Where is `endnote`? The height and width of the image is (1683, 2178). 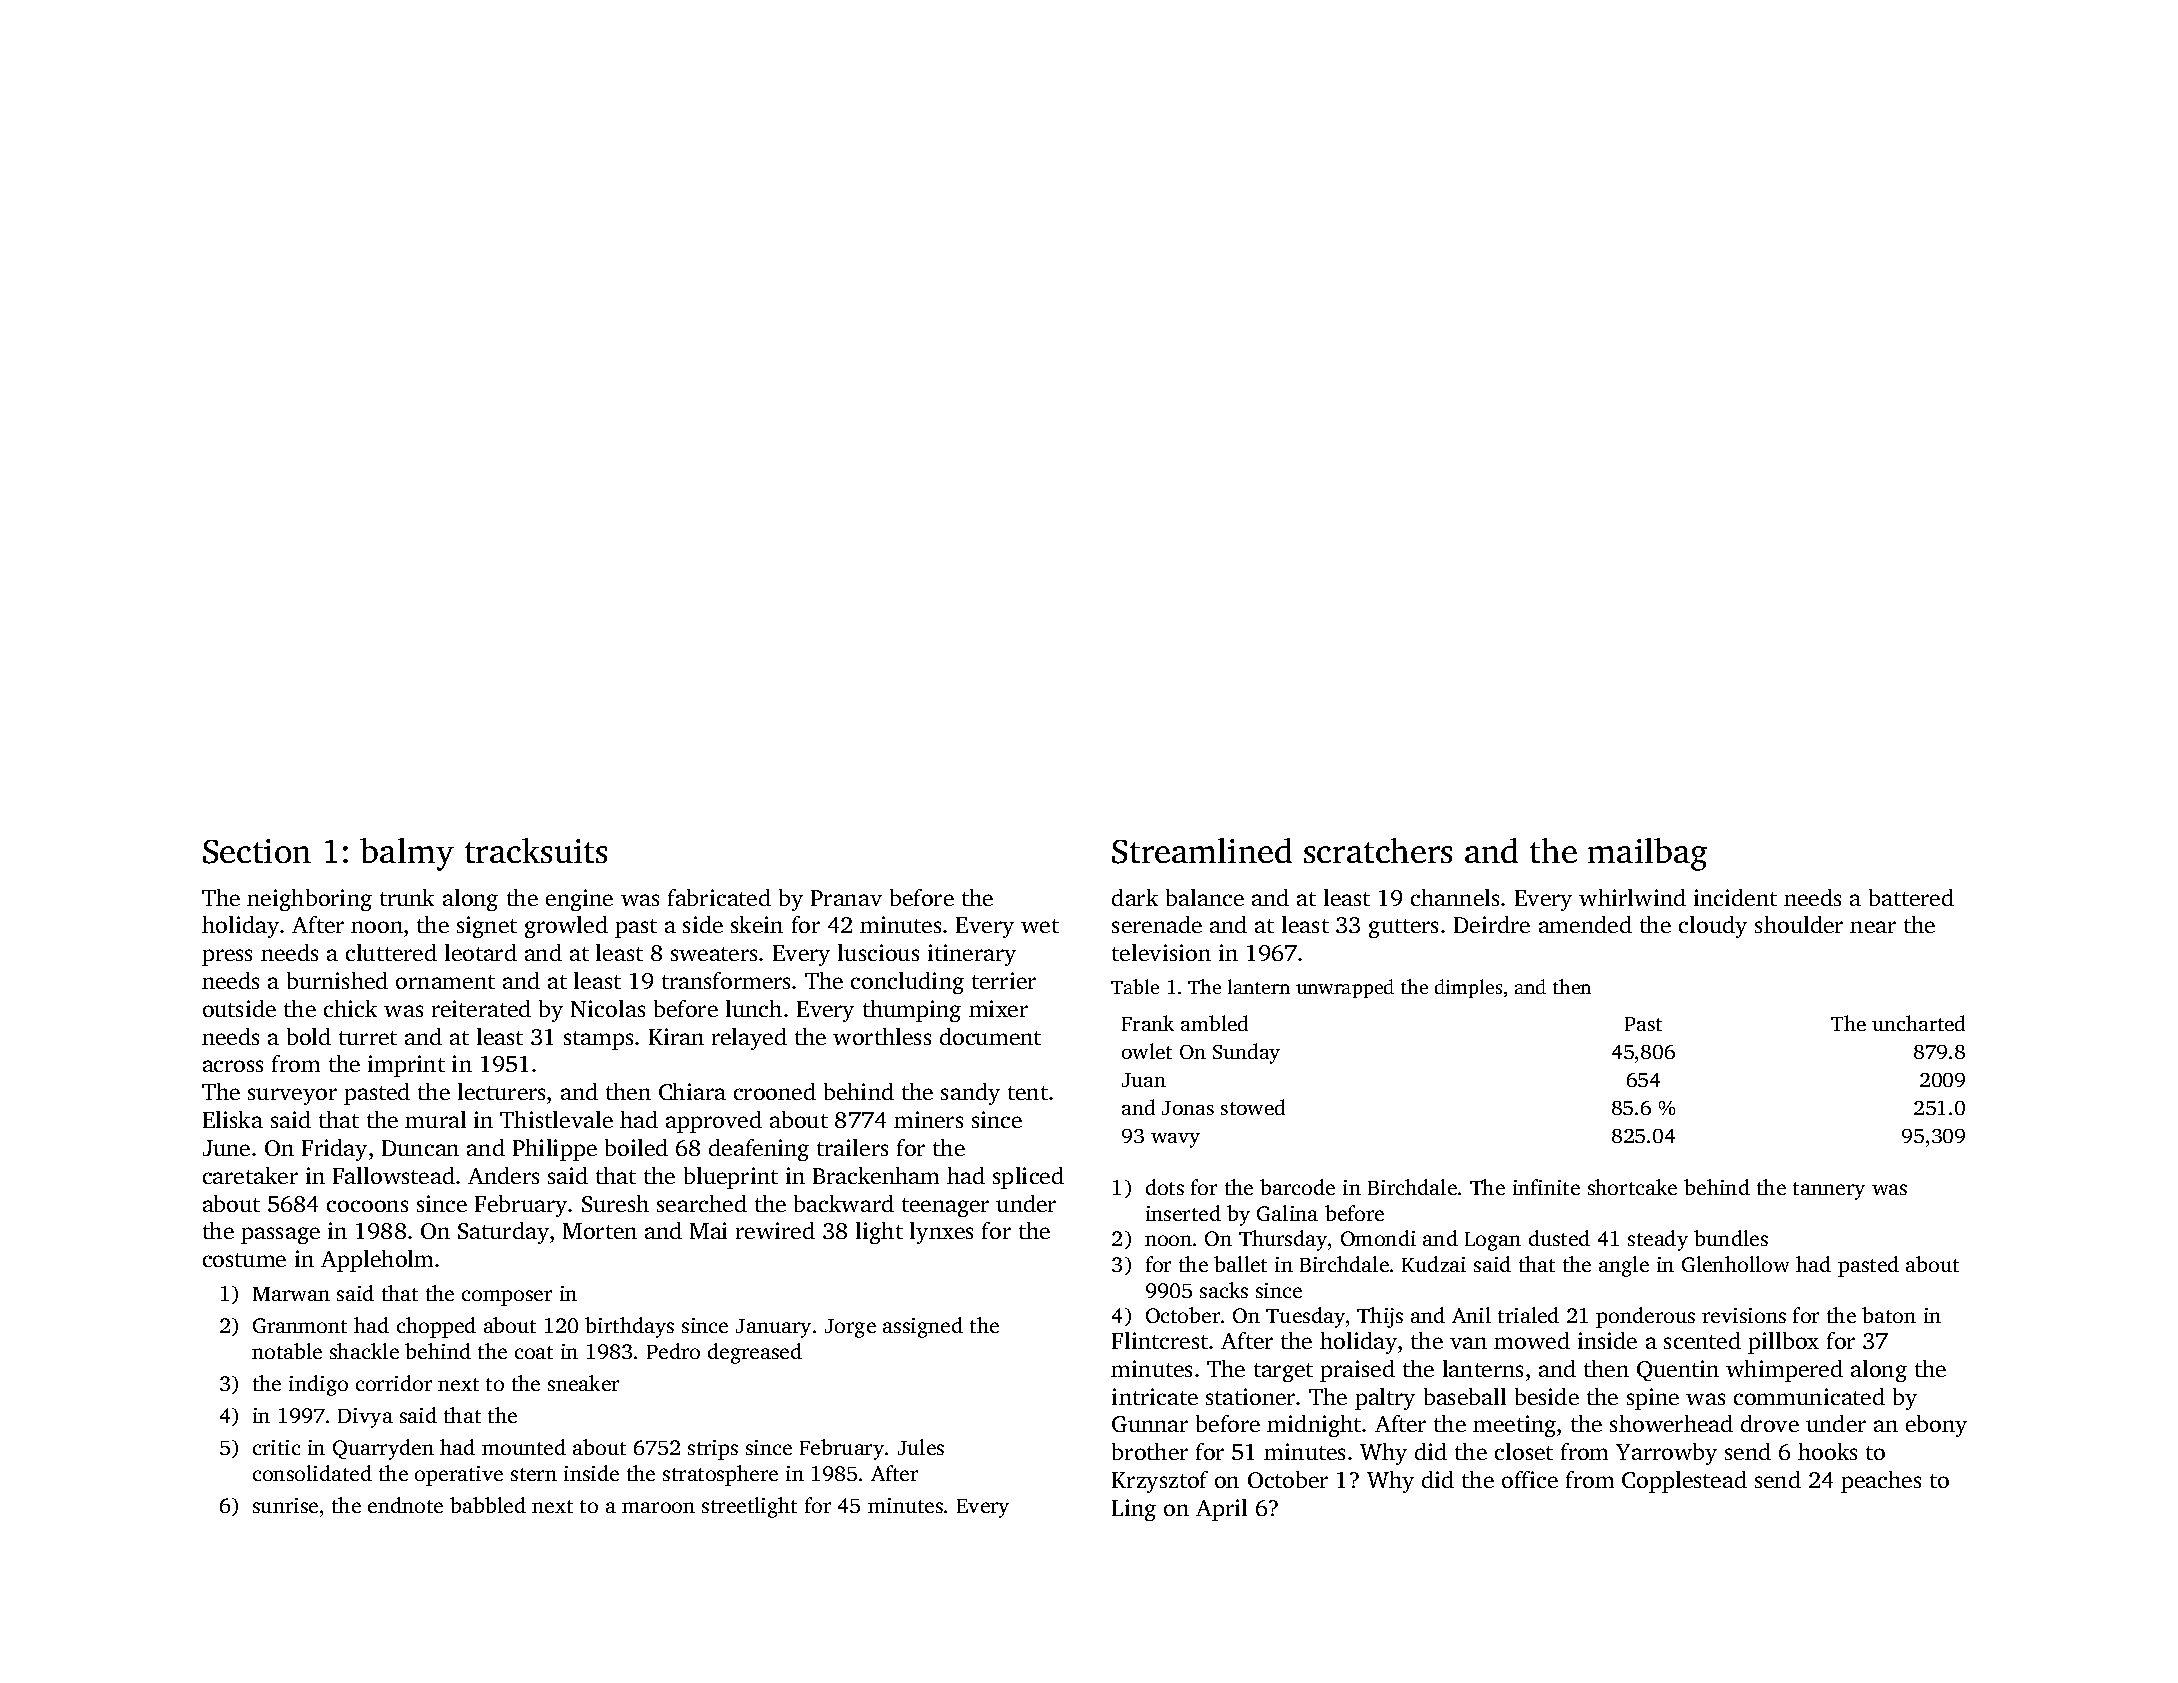 endnote is located at coordinates (405, 1505).
